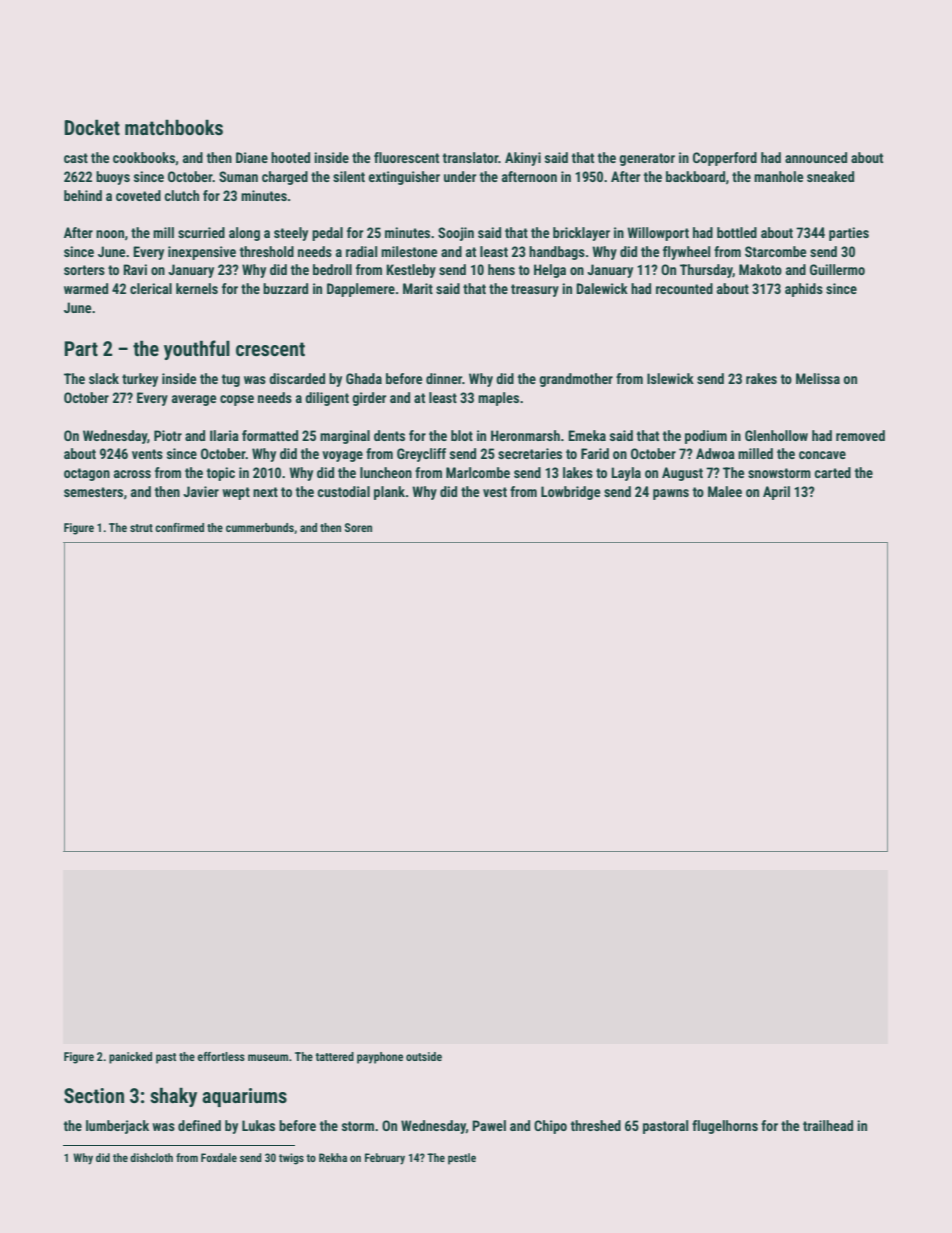 This page has width=952, height=1233. I want to click on carted, so click(832, 472).
